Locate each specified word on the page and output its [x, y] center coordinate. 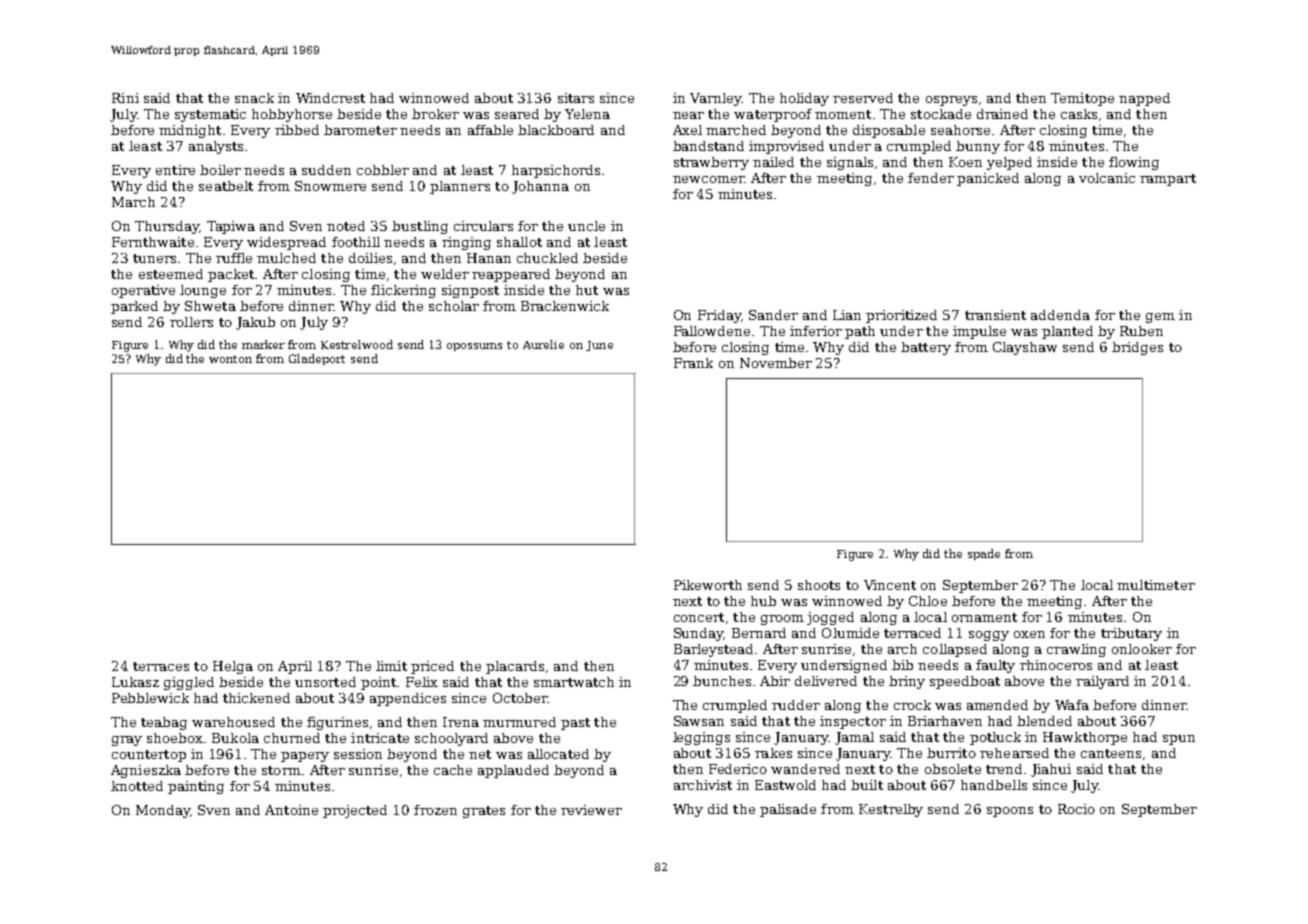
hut [587, 290]
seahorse [960, 130]
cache [453, 770]
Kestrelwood [357, 344]
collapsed [955, 650]
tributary [1131, 634]
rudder [796, 705]
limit [391, 666]
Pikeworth [708, 585]
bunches [722, 681]
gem [1160, 318]
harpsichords [556, 171]
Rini [125, 98]
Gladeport [317, 359]
